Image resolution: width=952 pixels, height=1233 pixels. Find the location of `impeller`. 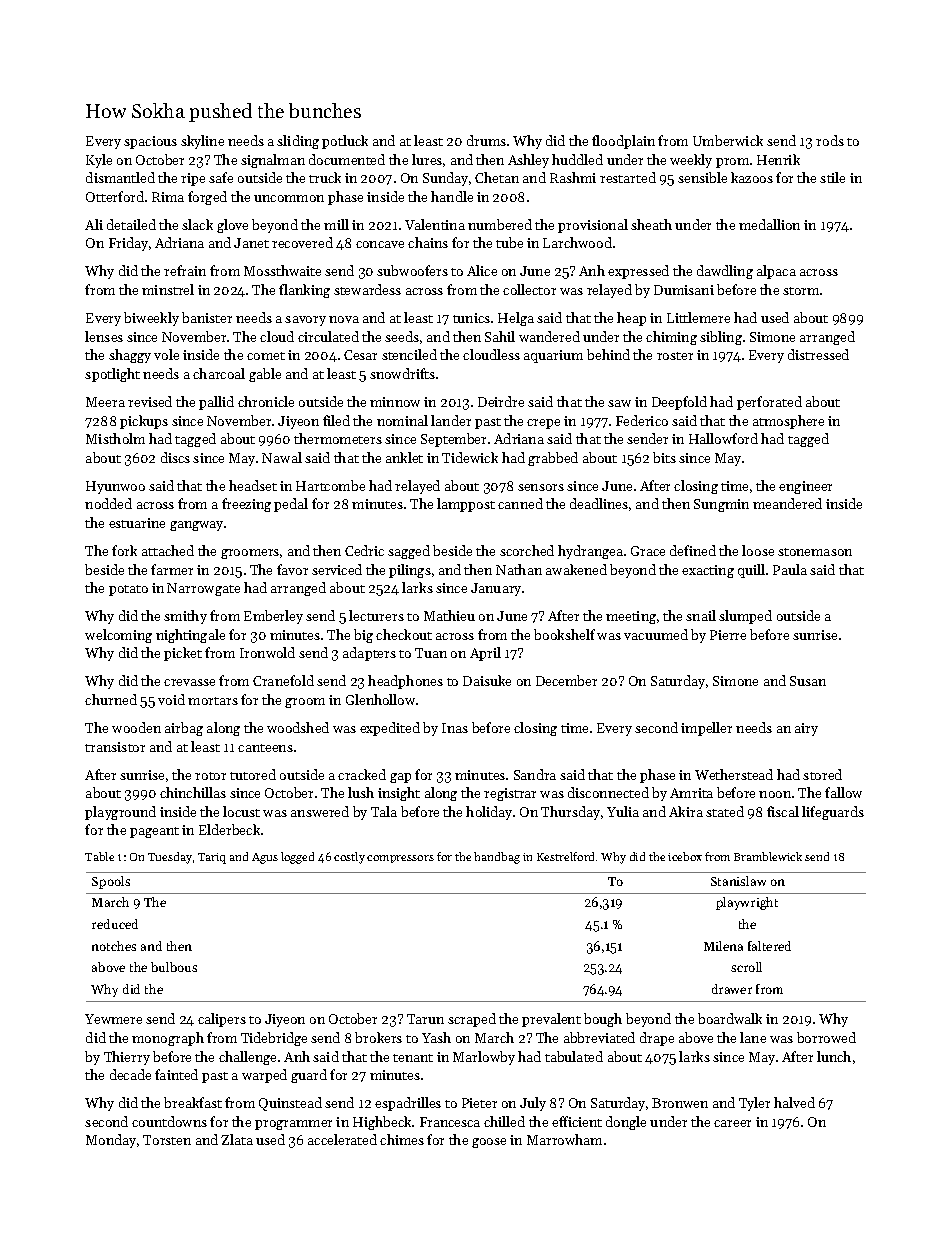

impeller is located at coordinates (706, 729).
